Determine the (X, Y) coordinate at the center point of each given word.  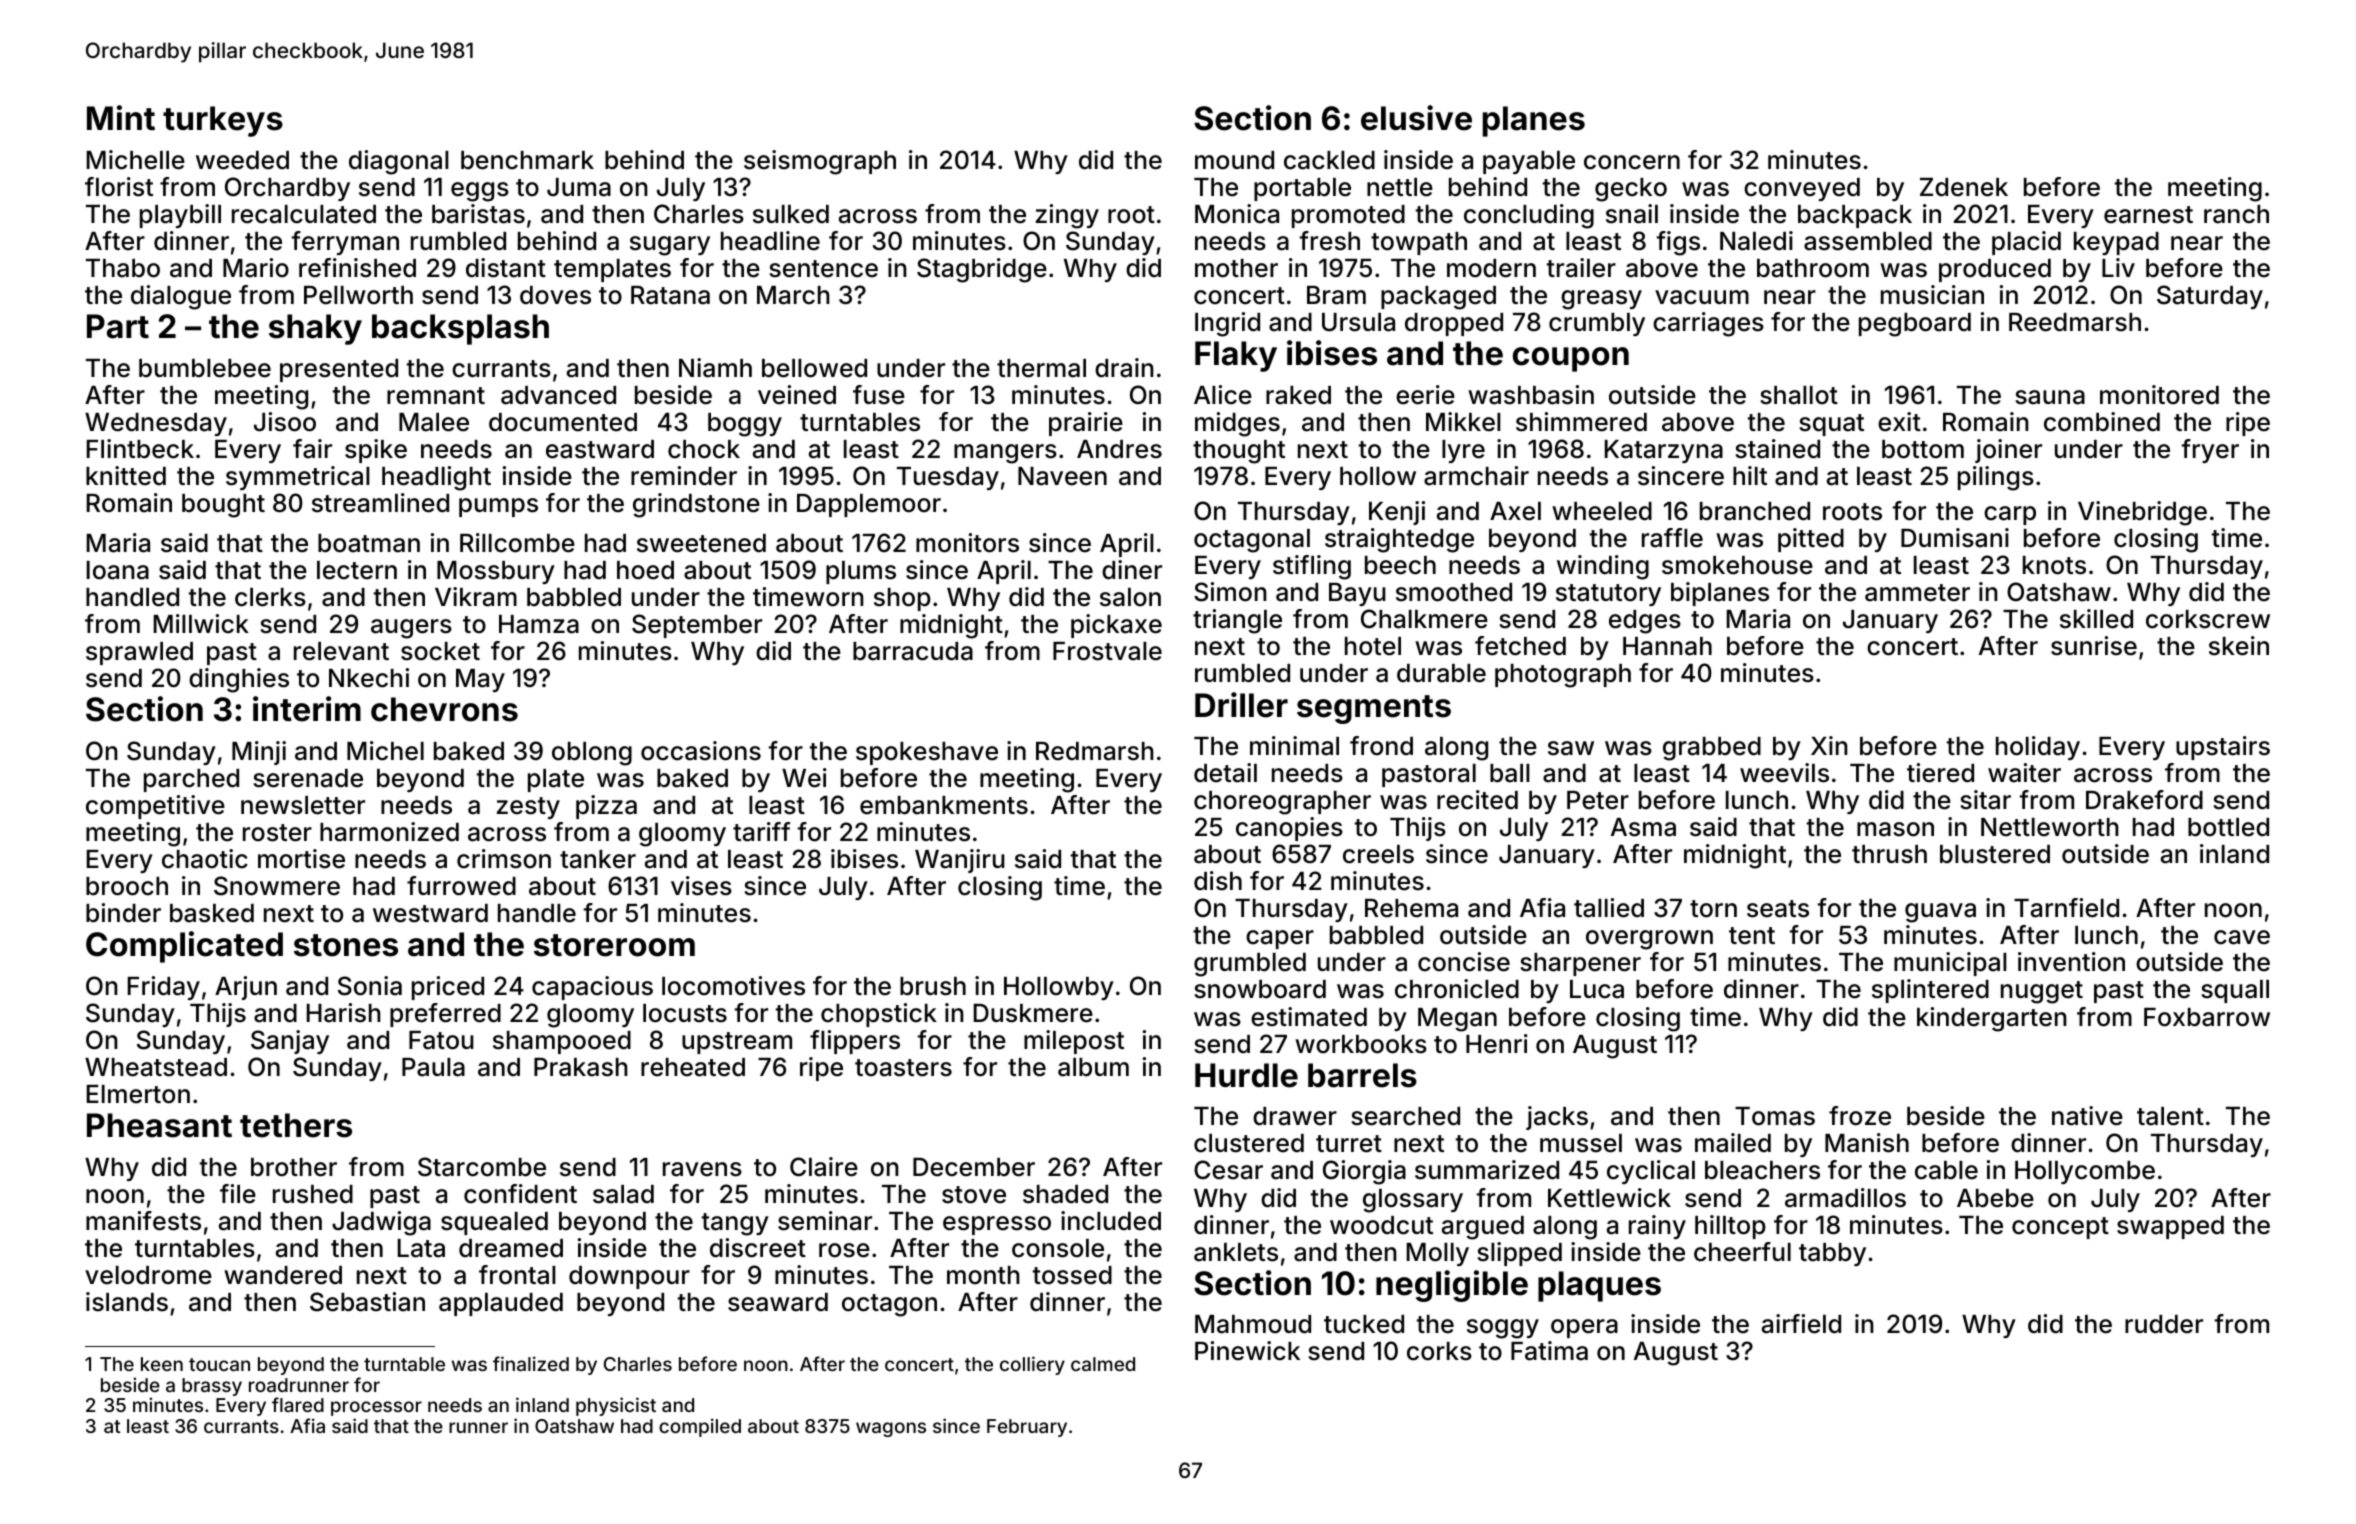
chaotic (205, 859)
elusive (1416, 118)
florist (119, 187)
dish (1218, 881)
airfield (1801, 1324)
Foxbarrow (2207, 1017)
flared (298, 1404)
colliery (1032, 1365)
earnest (2148, 215)
